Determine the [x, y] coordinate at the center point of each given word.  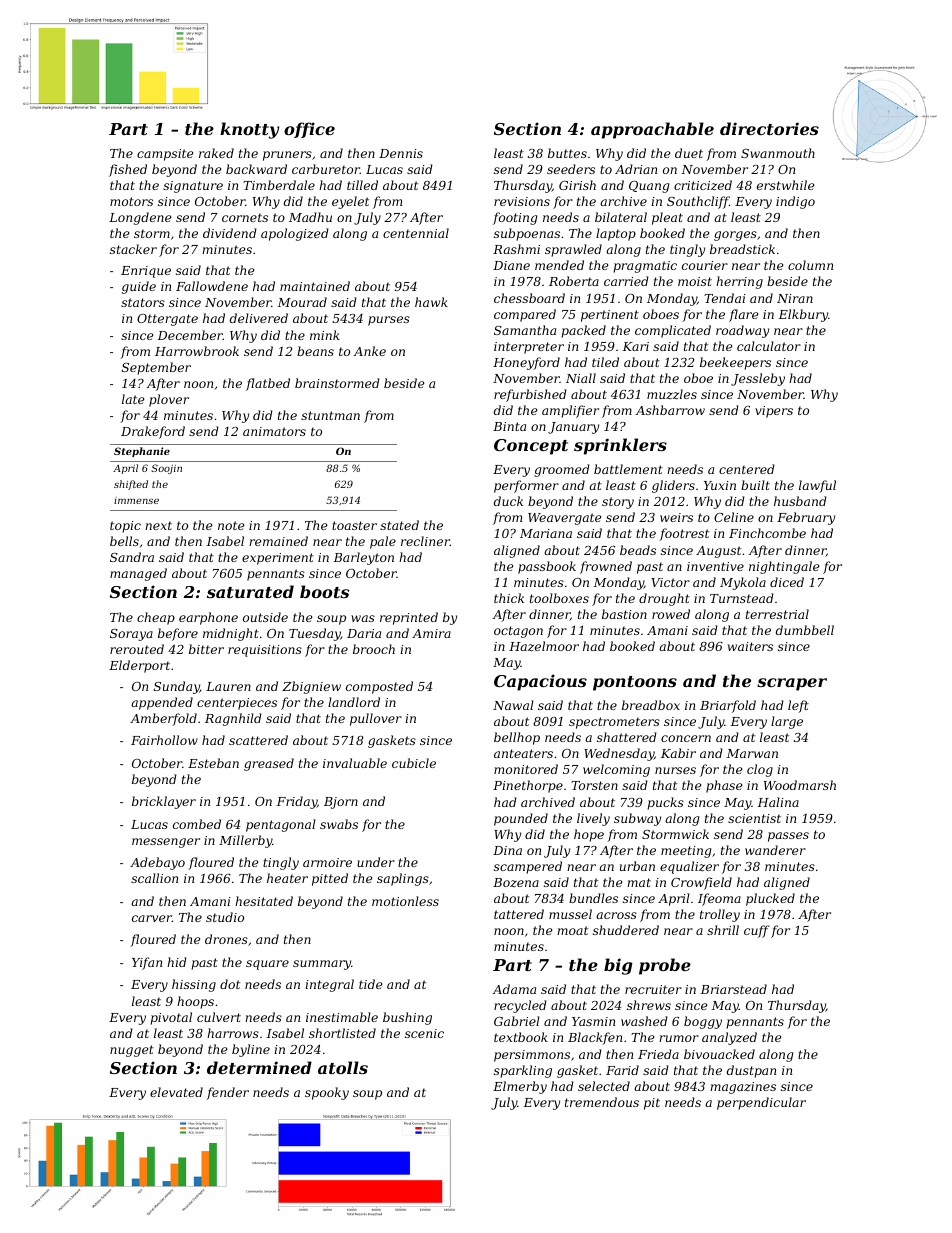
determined [259, 1067]
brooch [374, 649]
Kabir [678, 753]
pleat [667, 218]
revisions [522, 201]
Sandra [132, 557]
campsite [165, 155]
